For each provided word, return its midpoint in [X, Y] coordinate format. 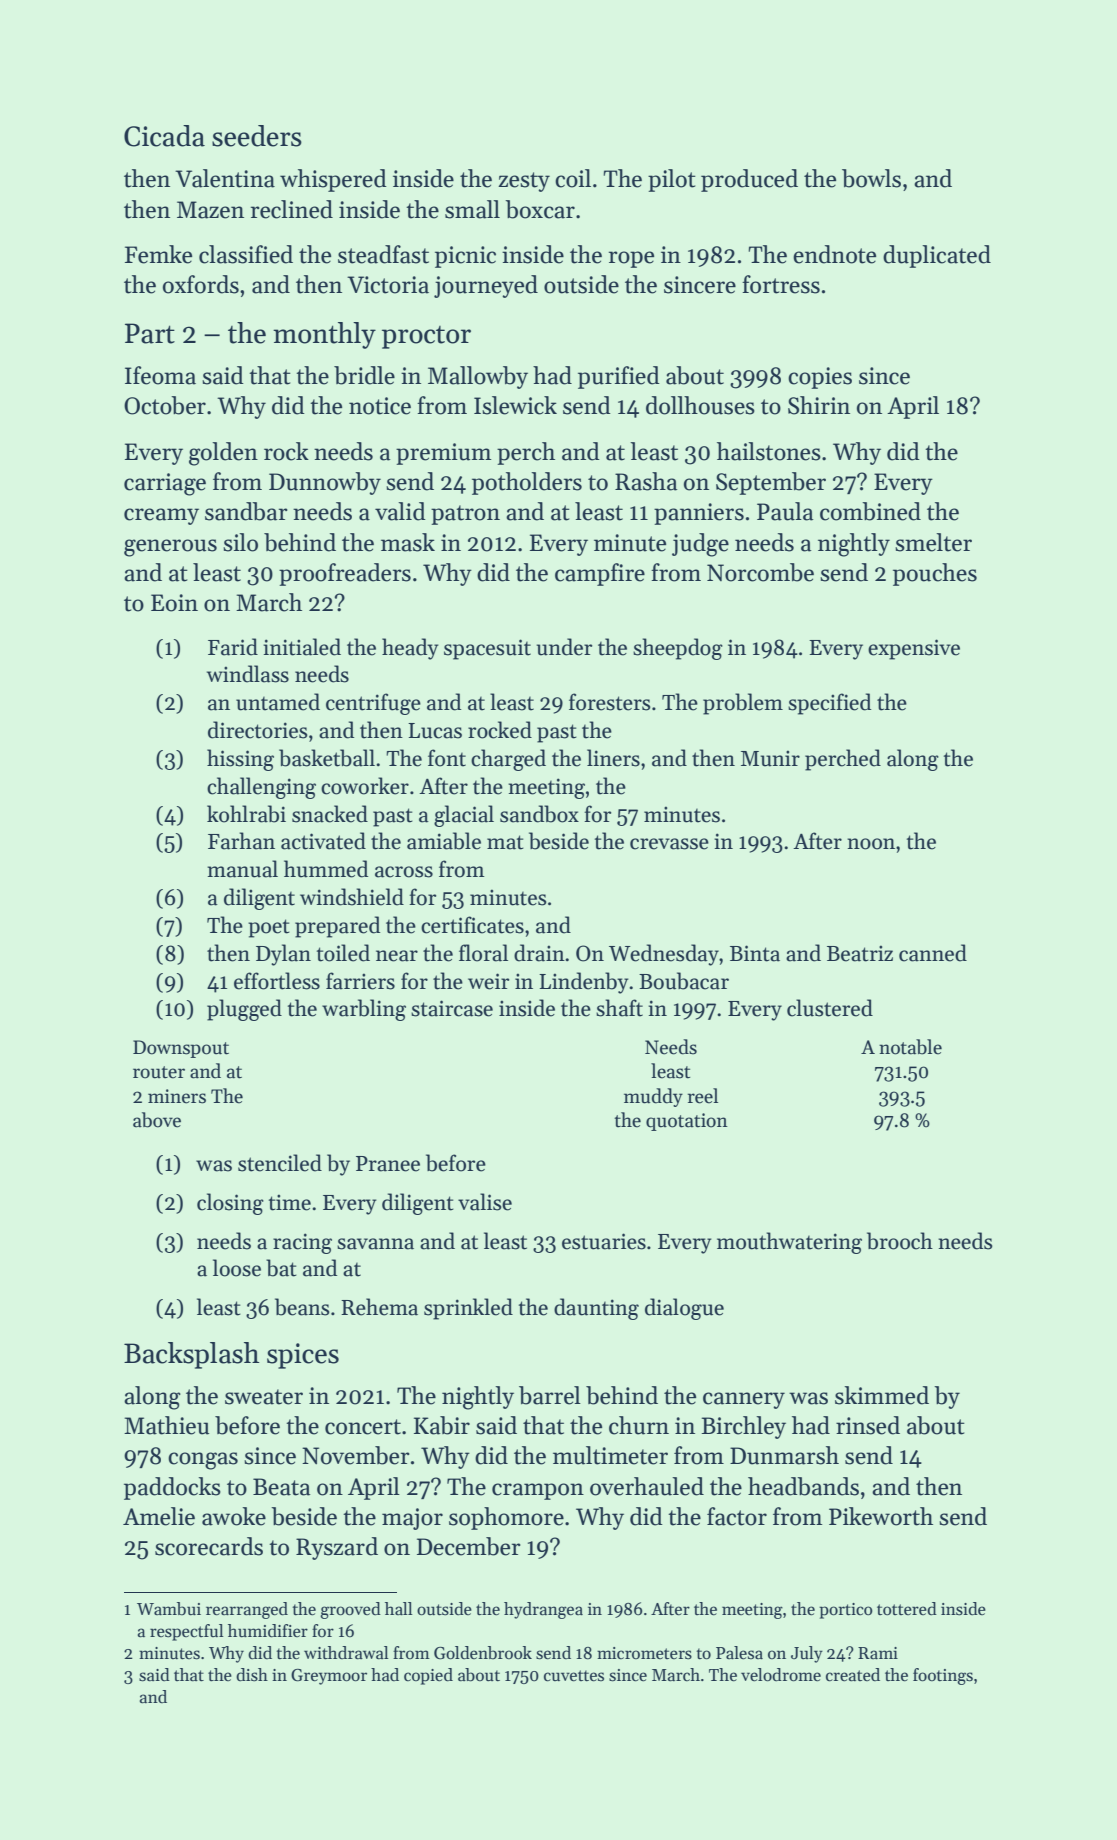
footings [943, 1676]
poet [268, 928]
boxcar [540, 209]
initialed [302, 647]
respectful [187, 1632]
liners [613, 758]
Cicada [164, 136]
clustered [830, 1008]
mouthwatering [789, 1243]
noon [871, 844]
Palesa [739, 1653]
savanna [375, 1244]
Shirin [819, 405]
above [157, 1120]
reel [702, 1096]
